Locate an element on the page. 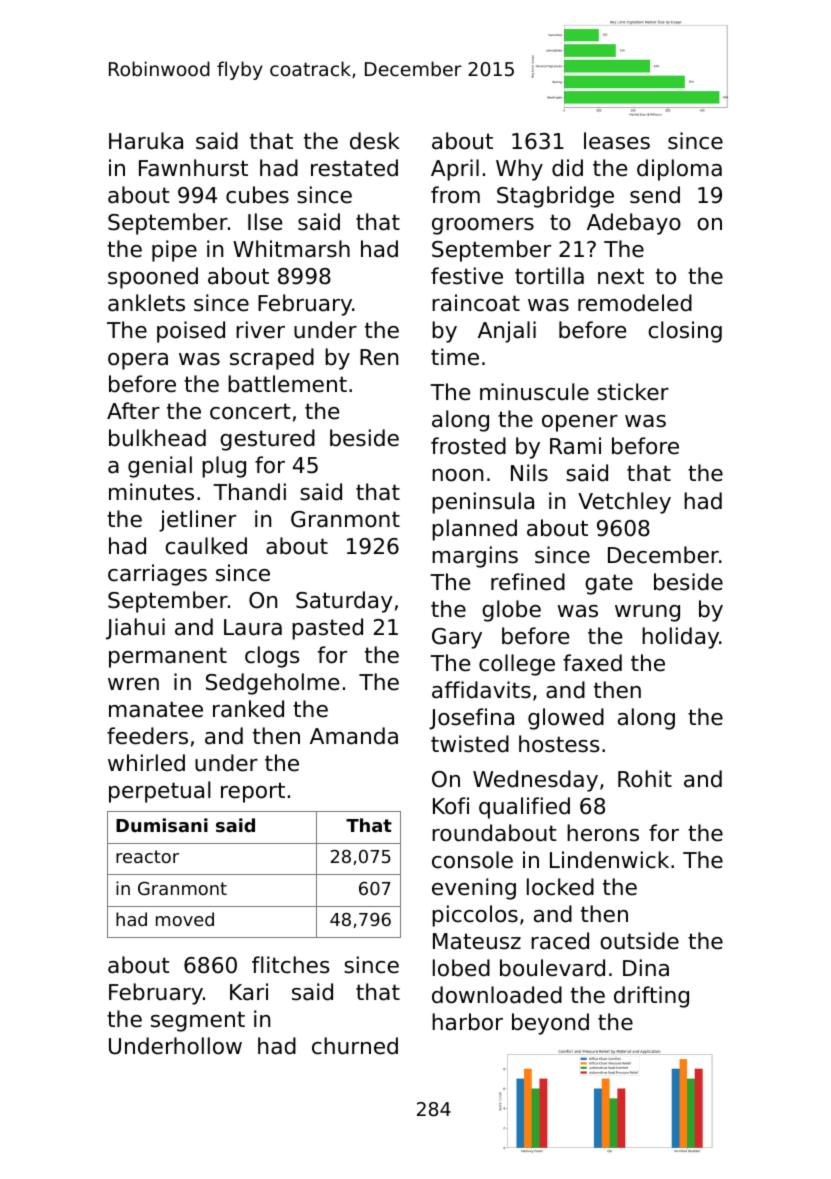  globe is located at coordinates (511, 611).
